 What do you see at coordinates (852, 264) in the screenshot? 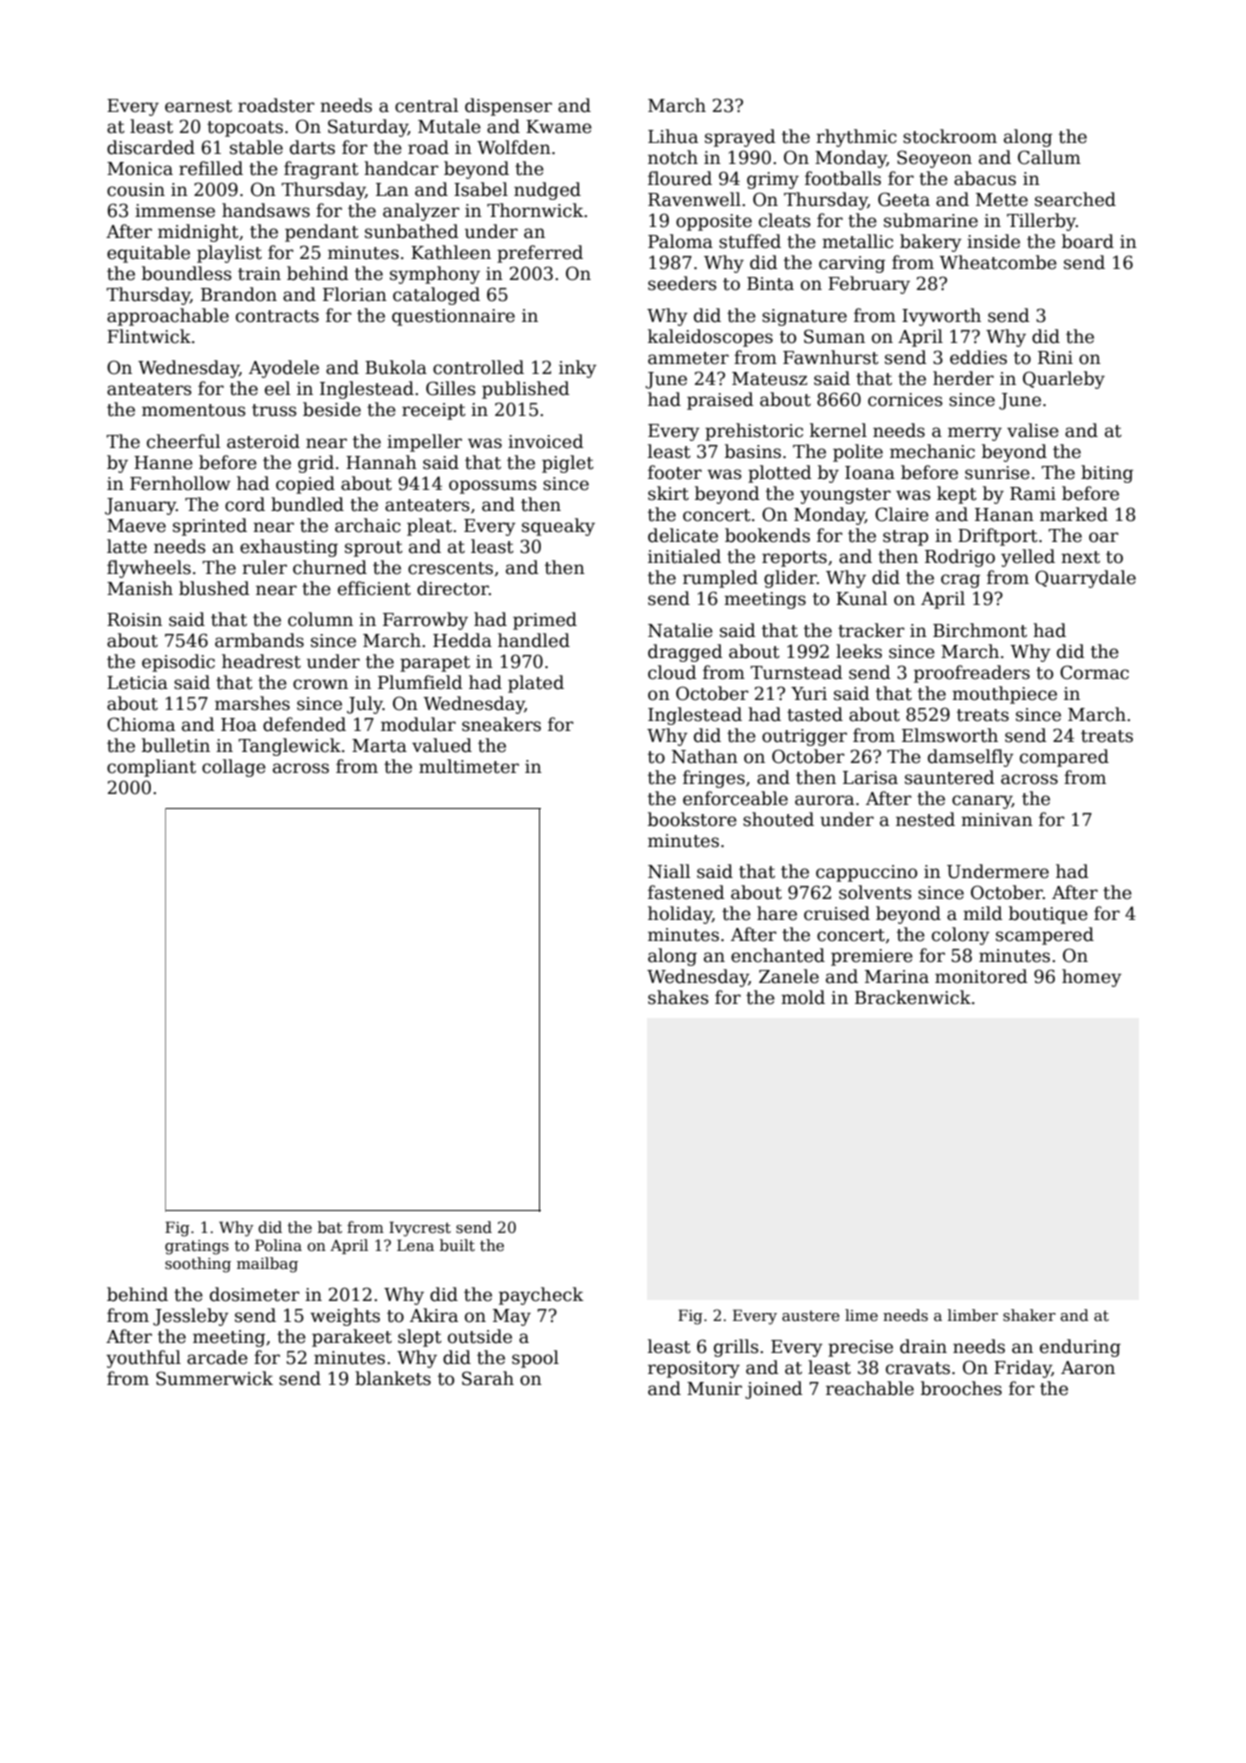
I see `carving` at bounding box center [852, 264].
